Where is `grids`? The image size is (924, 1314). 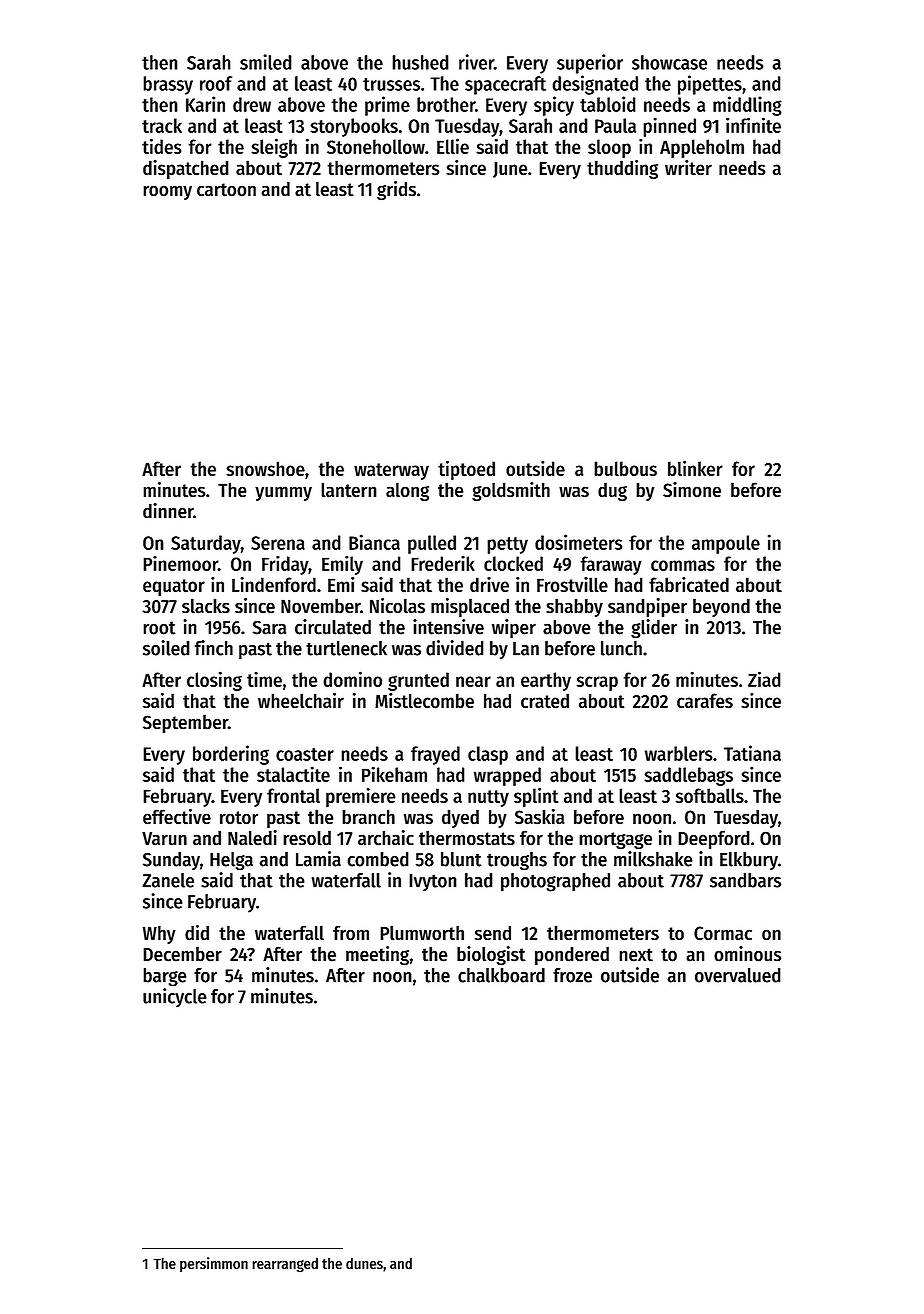 grids is located at coordinates (396, 190).
